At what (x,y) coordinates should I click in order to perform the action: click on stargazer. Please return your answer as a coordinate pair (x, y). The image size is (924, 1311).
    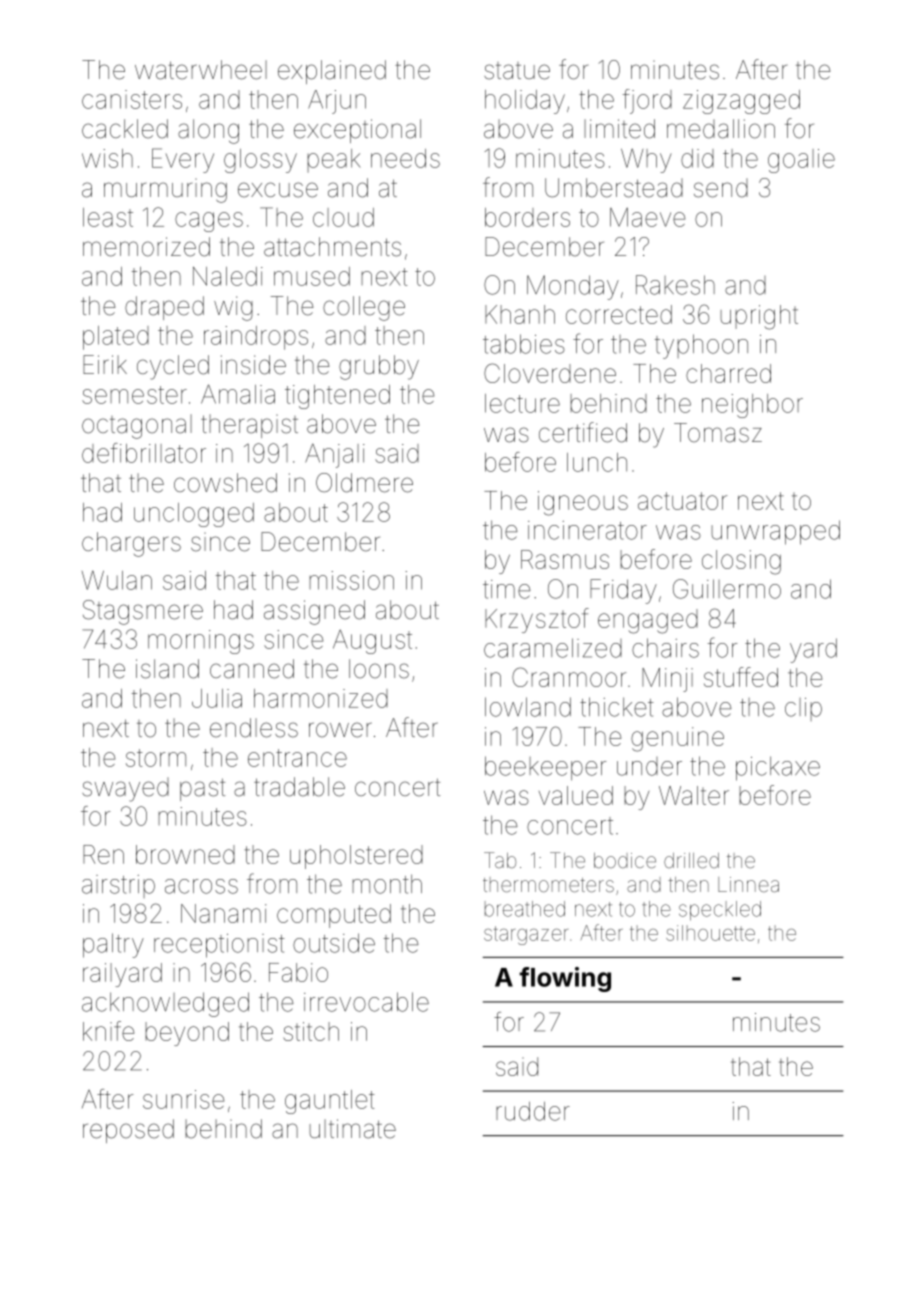
    Looking at the image, I should click on (526, 935).
